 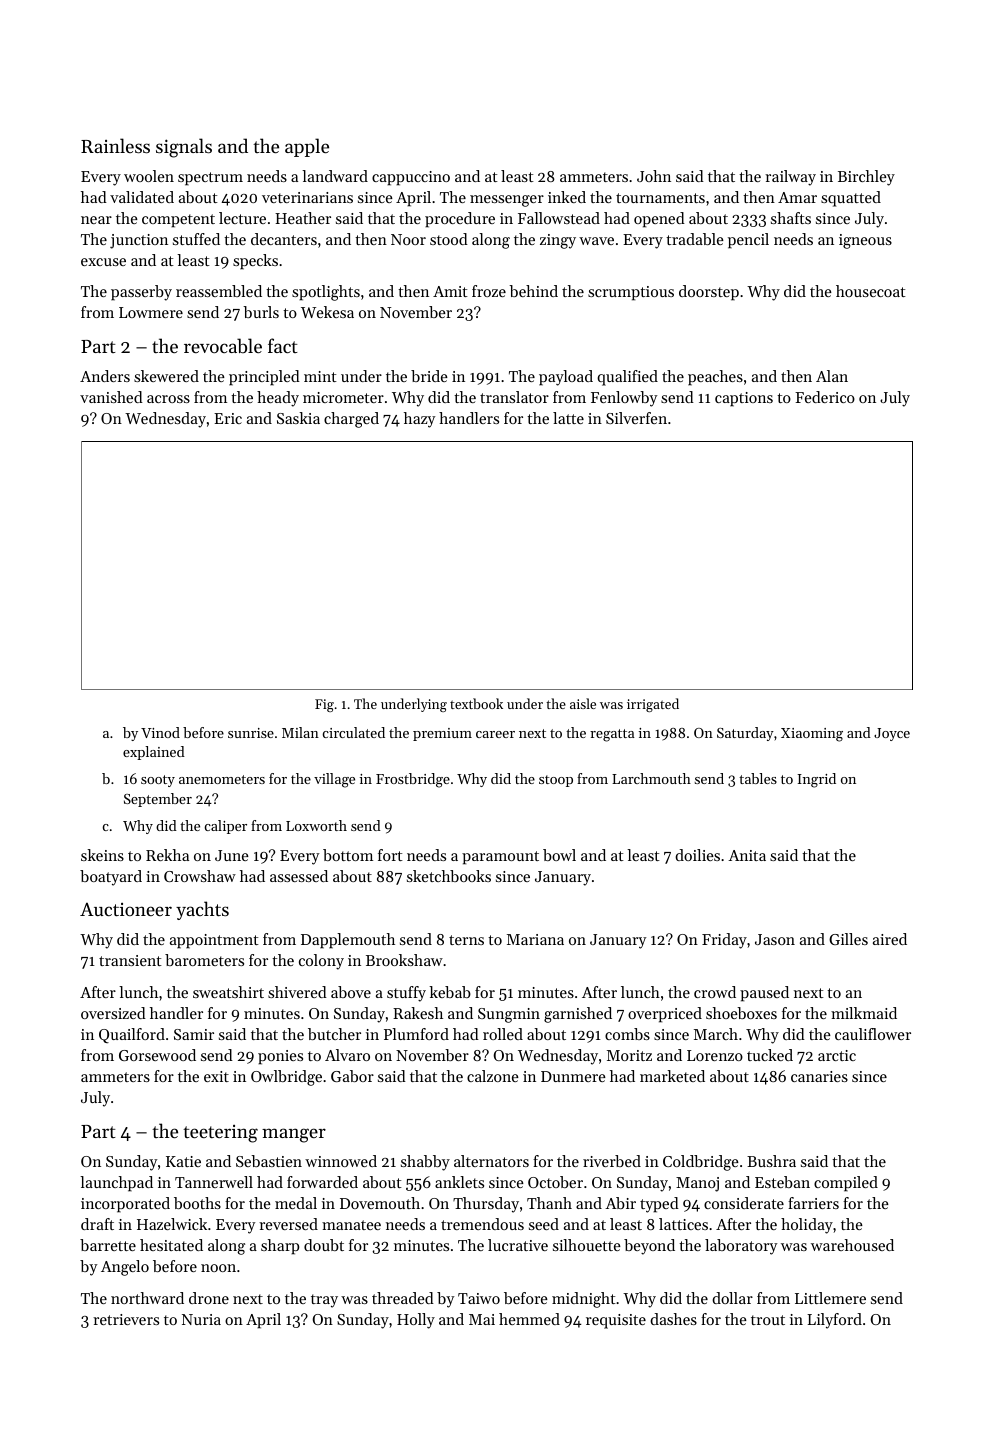 What do you see at coordinates (126, 1319) in the screenshot?
I see `retrievers` at bounding box center [126, 1319].
